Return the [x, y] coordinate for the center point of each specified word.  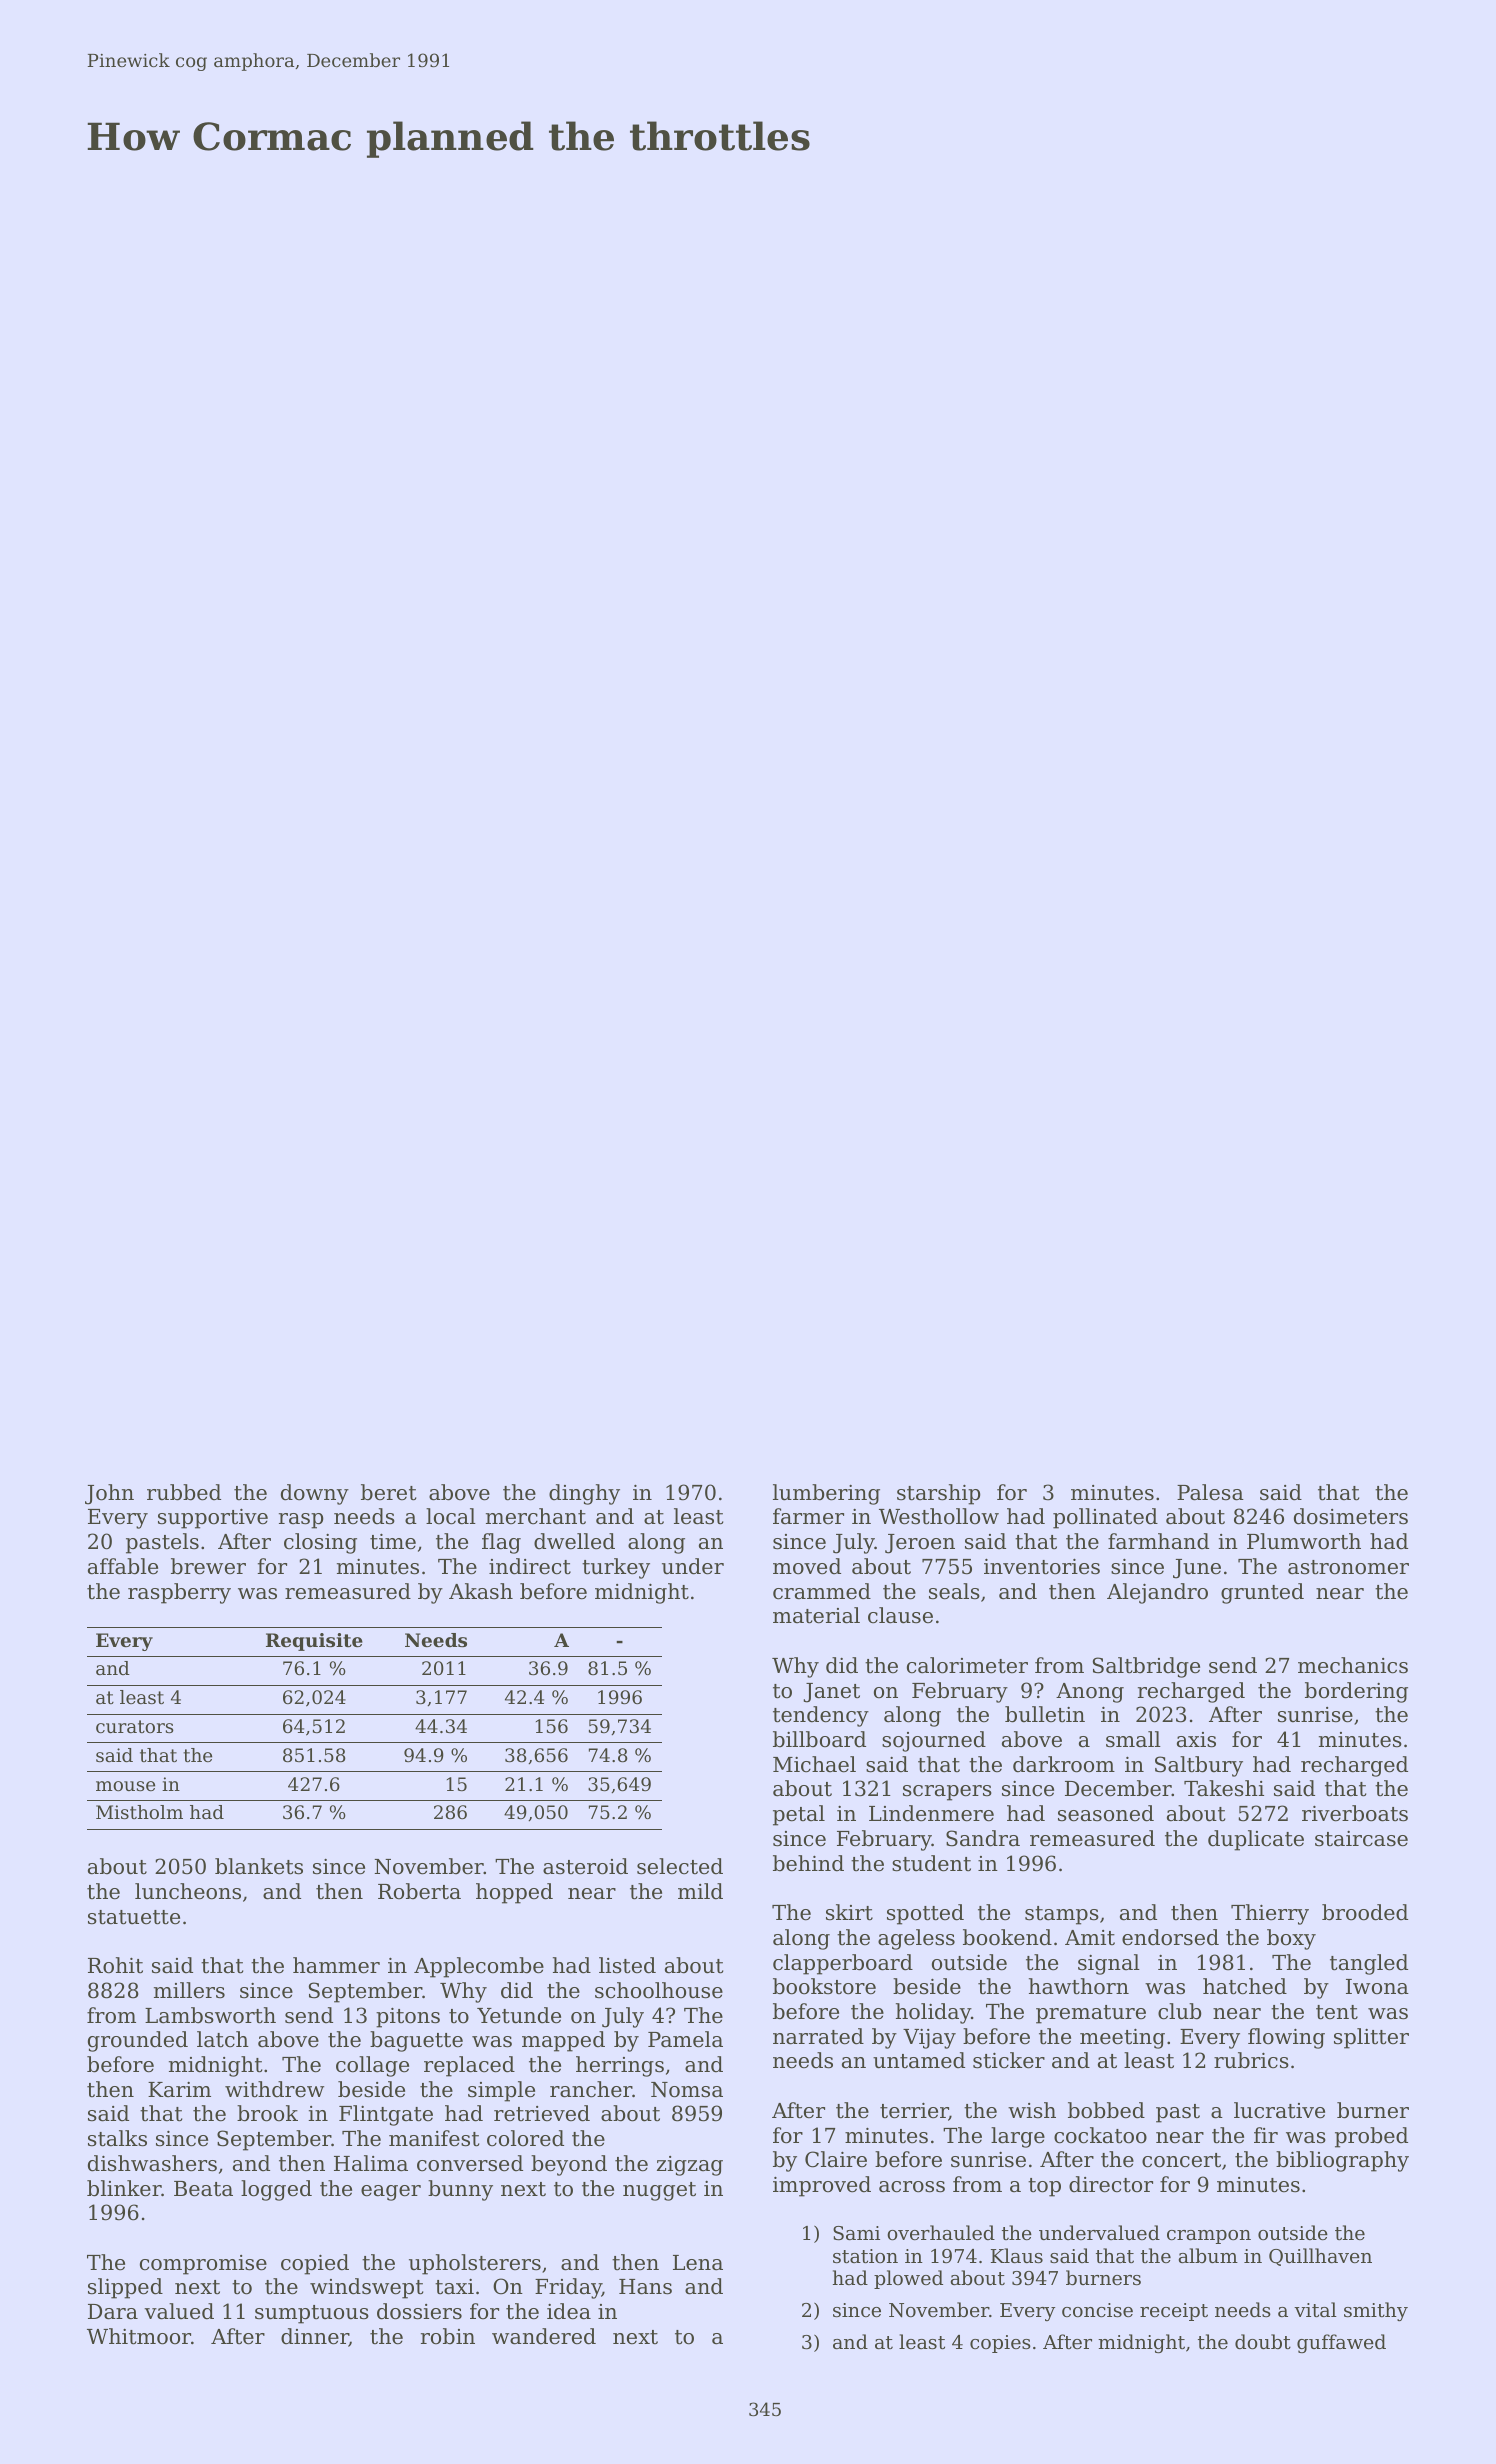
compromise [203, 2265]
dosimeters [1351, 1516]
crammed [822, 1591]
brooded [1365, 1912]
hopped [514, 1893]
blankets [259, 1866]
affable [123, 1566]
